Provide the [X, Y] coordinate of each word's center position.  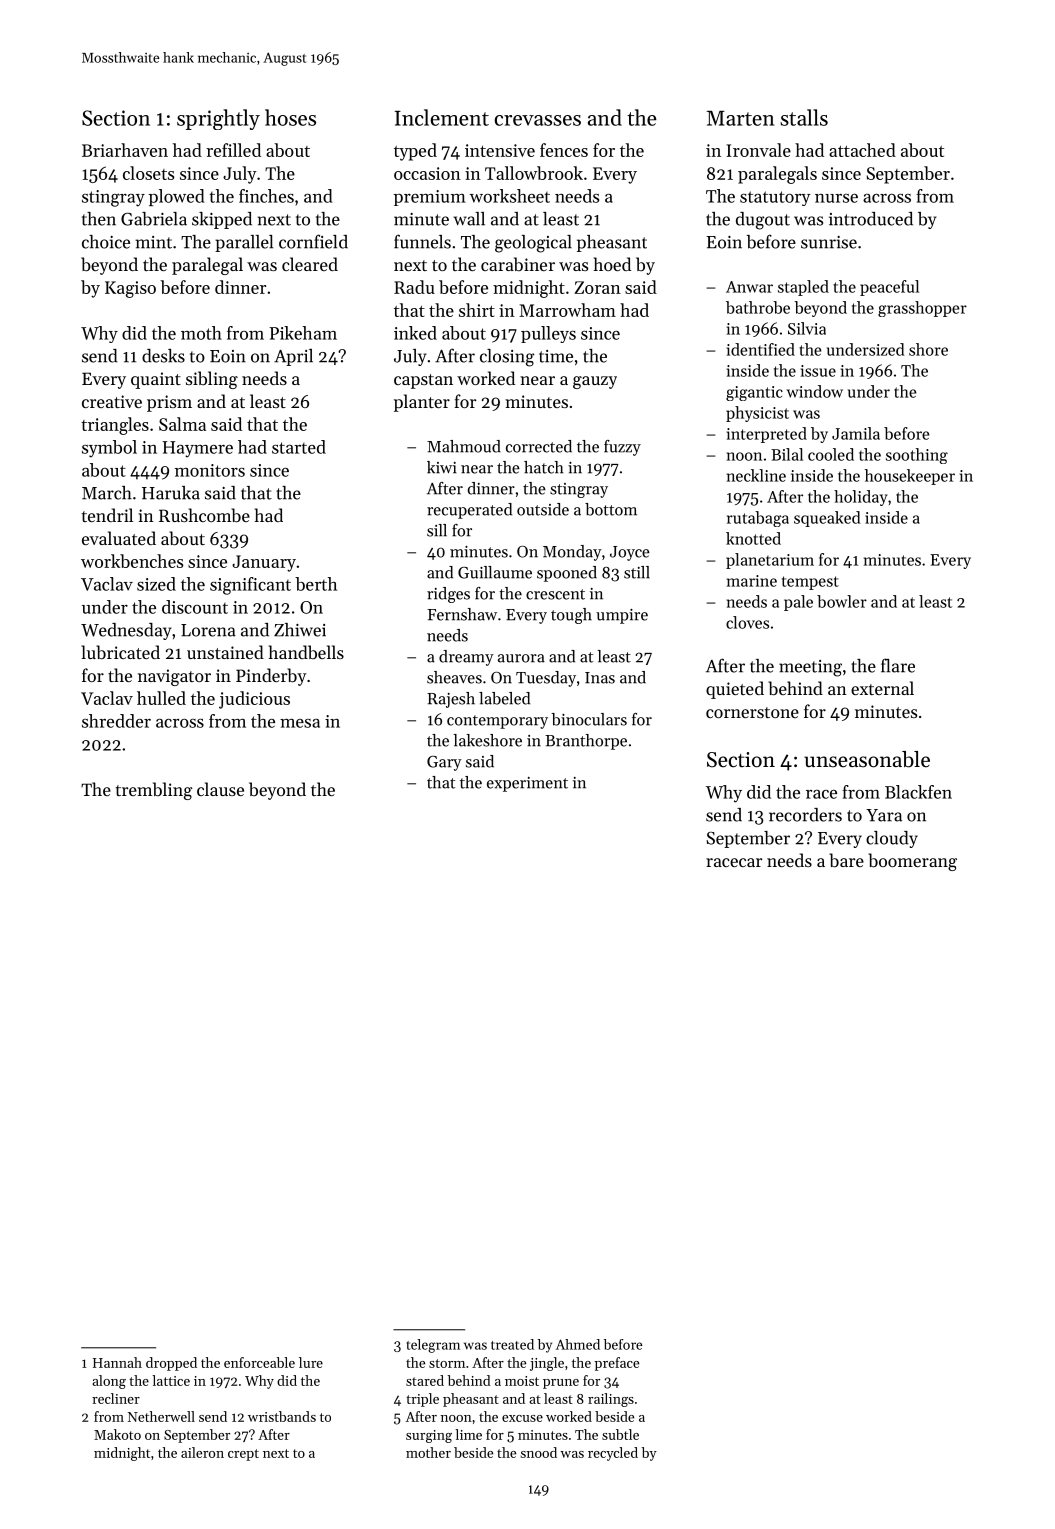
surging [429, 1436]
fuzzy [622, 448]
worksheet [510, 196]
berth [316, 584]
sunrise [829, 242]
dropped [171, 1364]
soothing [917, 456]
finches [266, 196]
